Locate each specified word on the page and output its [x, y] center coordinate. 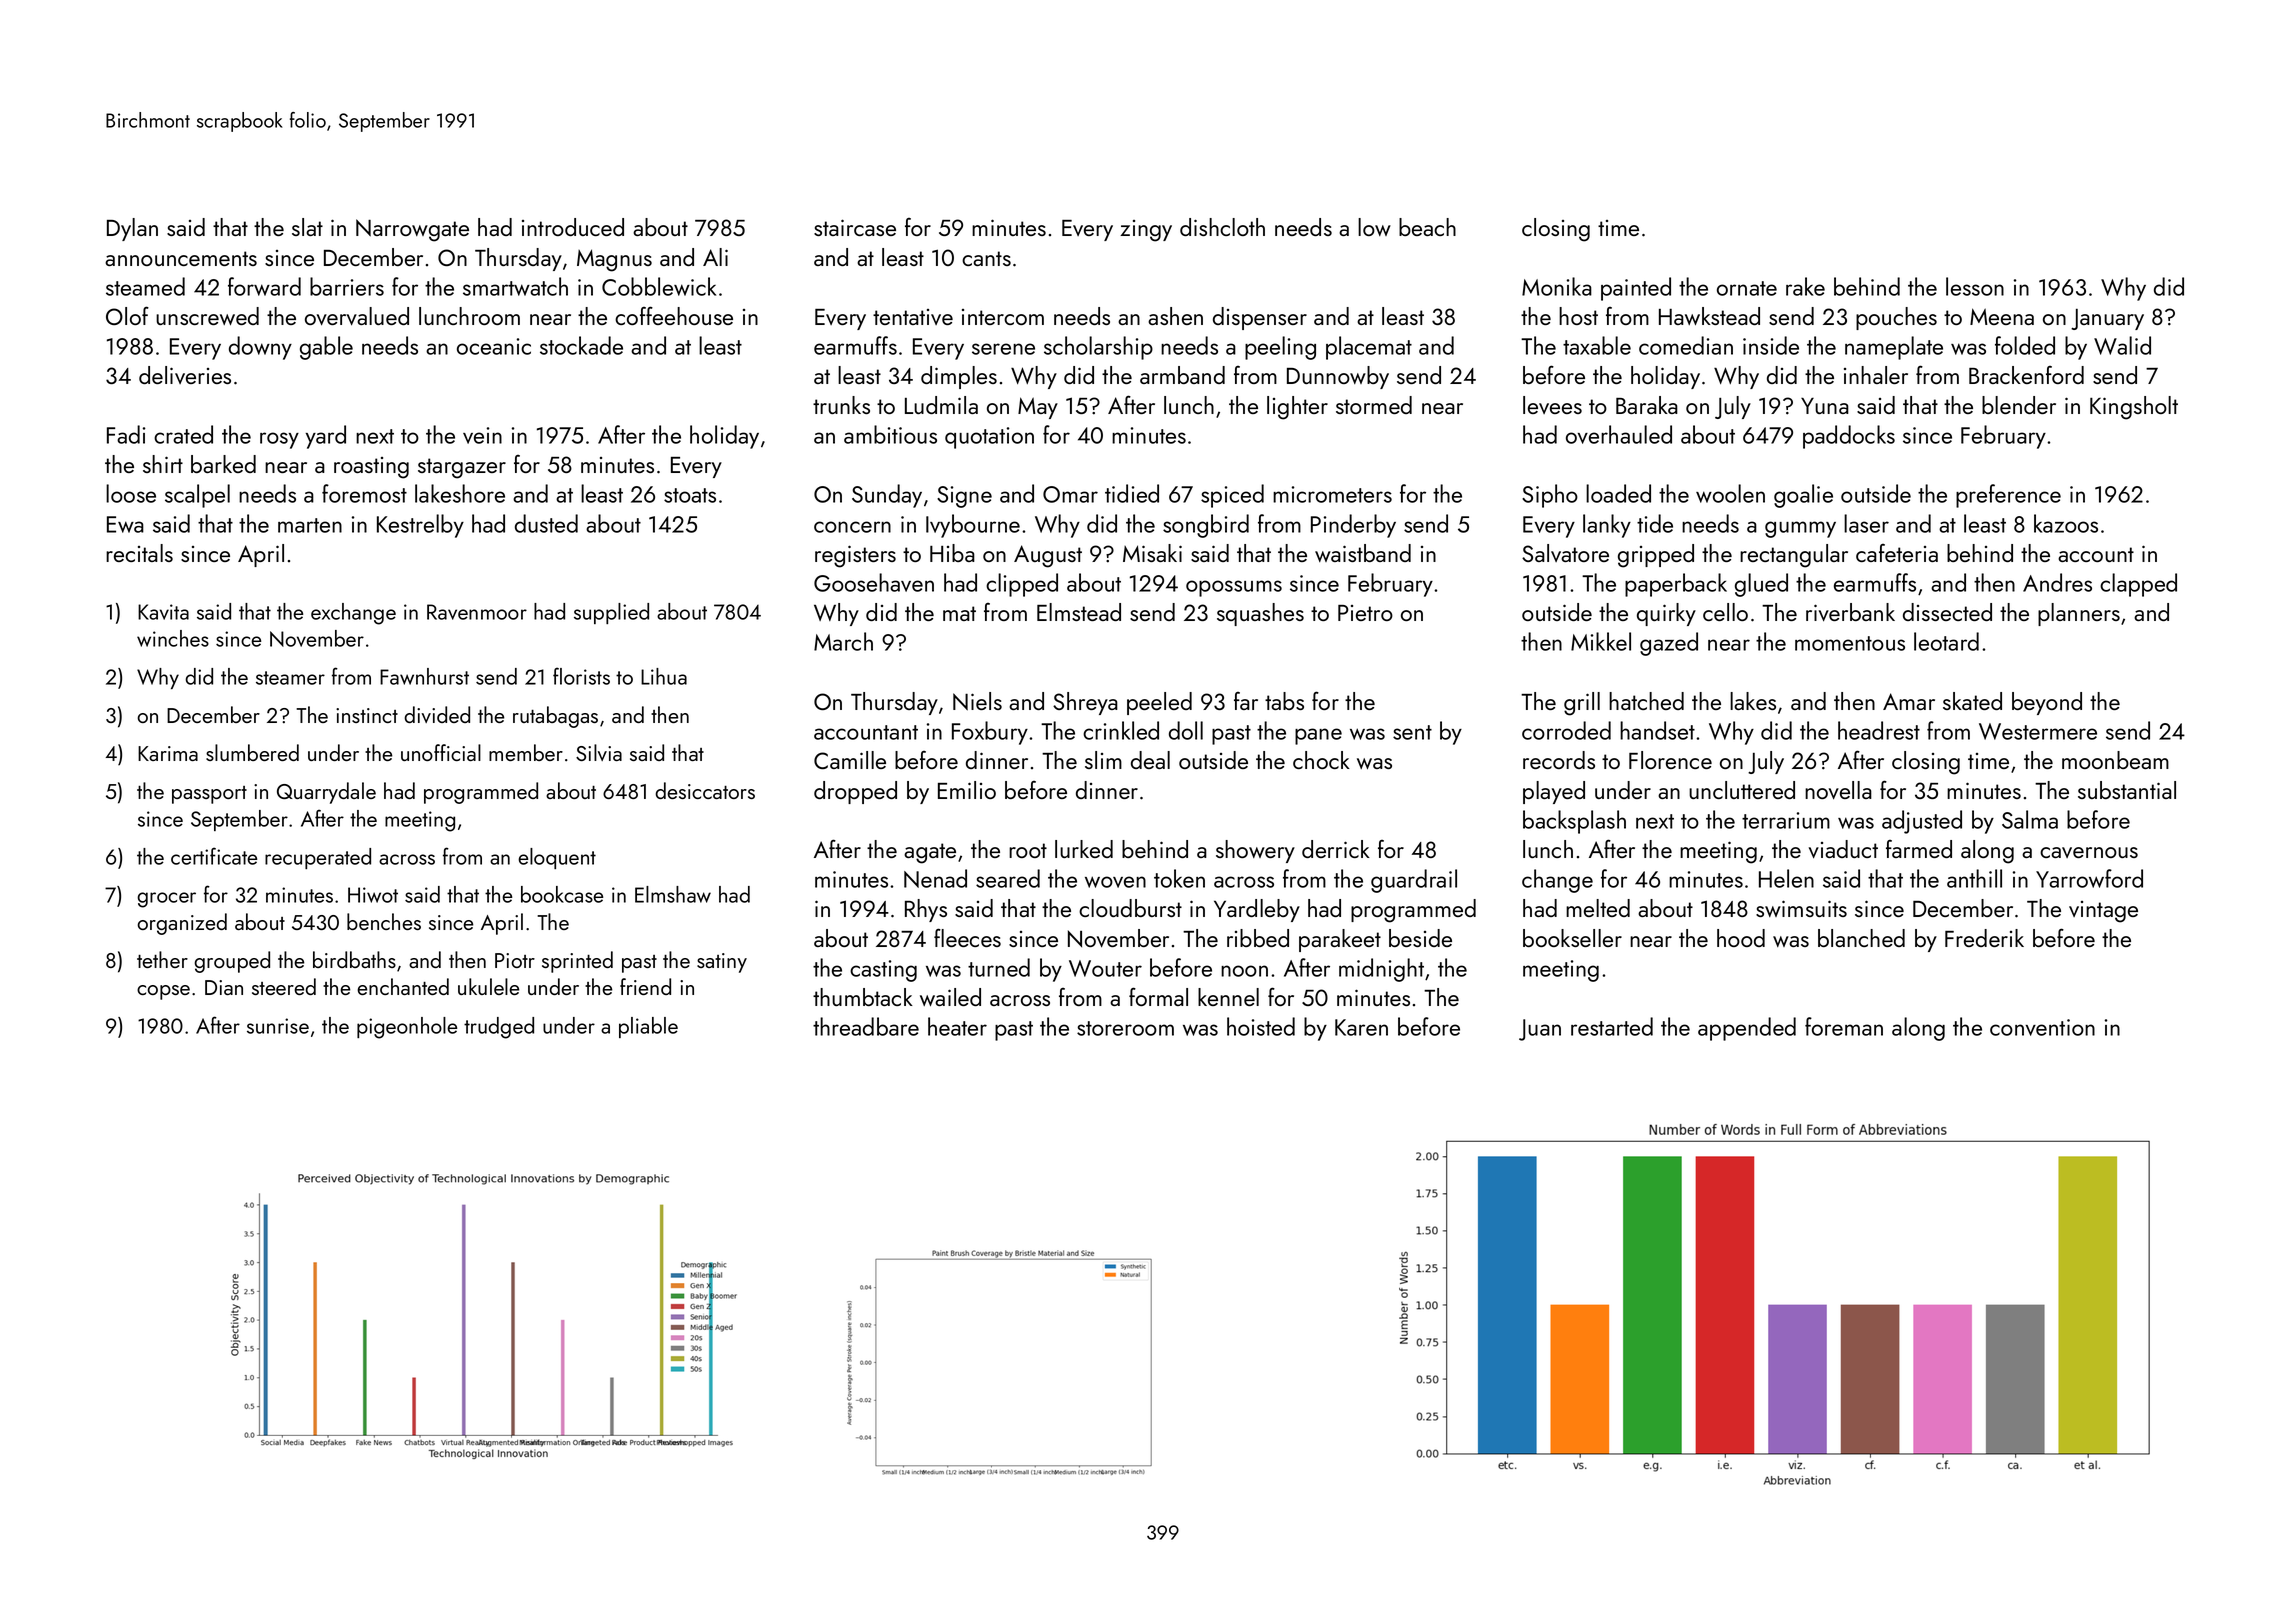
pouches [1896, 318]
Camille [850, 760]
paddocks [1849, 437]
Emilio [967, 790]
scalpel [197, 496]
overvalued [357, 316]
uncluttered [1742, 790]
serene [1003, 349]
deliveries [185, 375]
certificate [214, 856]
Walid [2122, 345]
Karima [168, 753]
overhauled [1619, 434]
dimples [959, 377]
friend [645, 986]
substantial [2127, 790]
